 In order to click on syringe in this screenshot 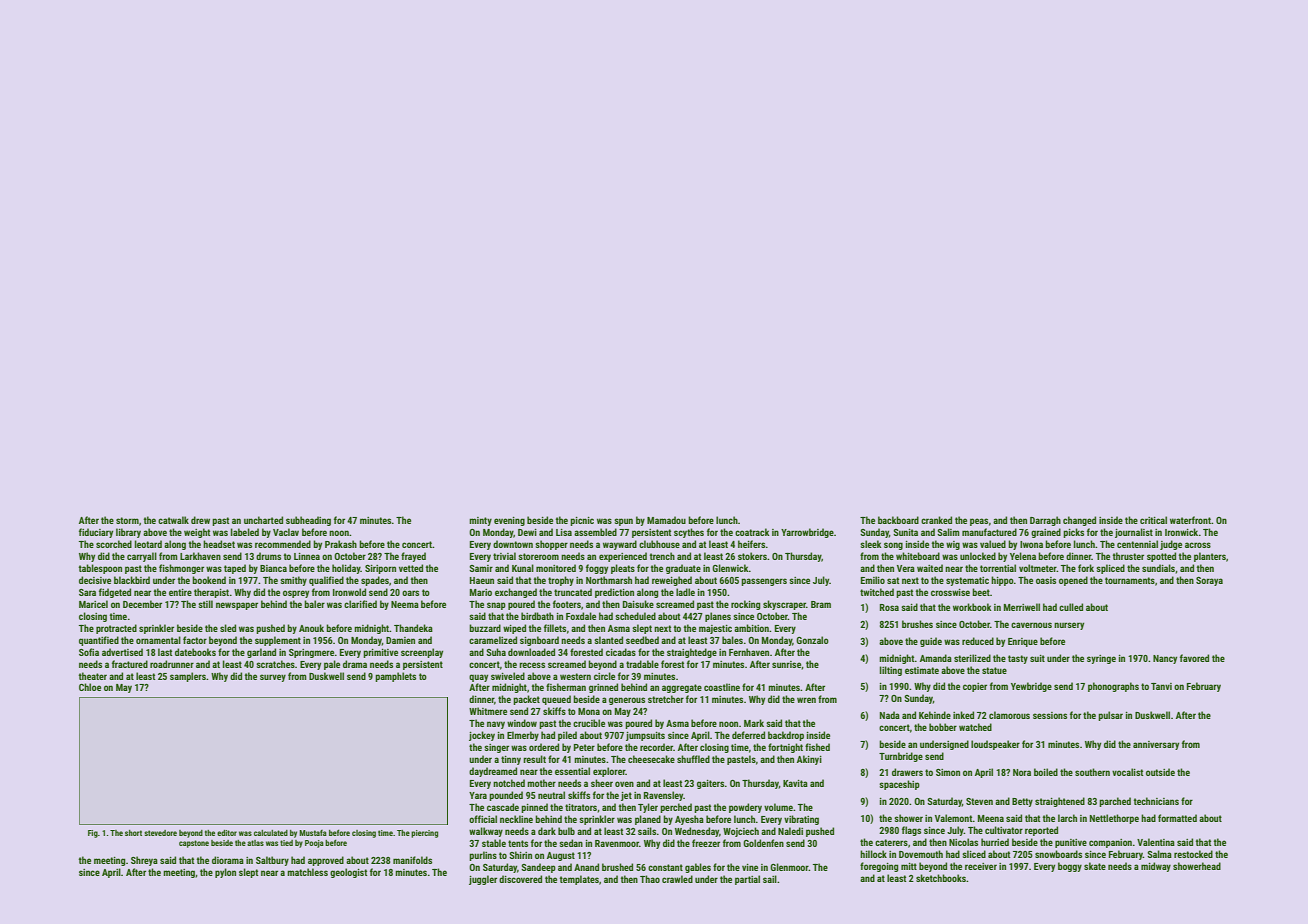, I will do `click(1101, 659)`.
